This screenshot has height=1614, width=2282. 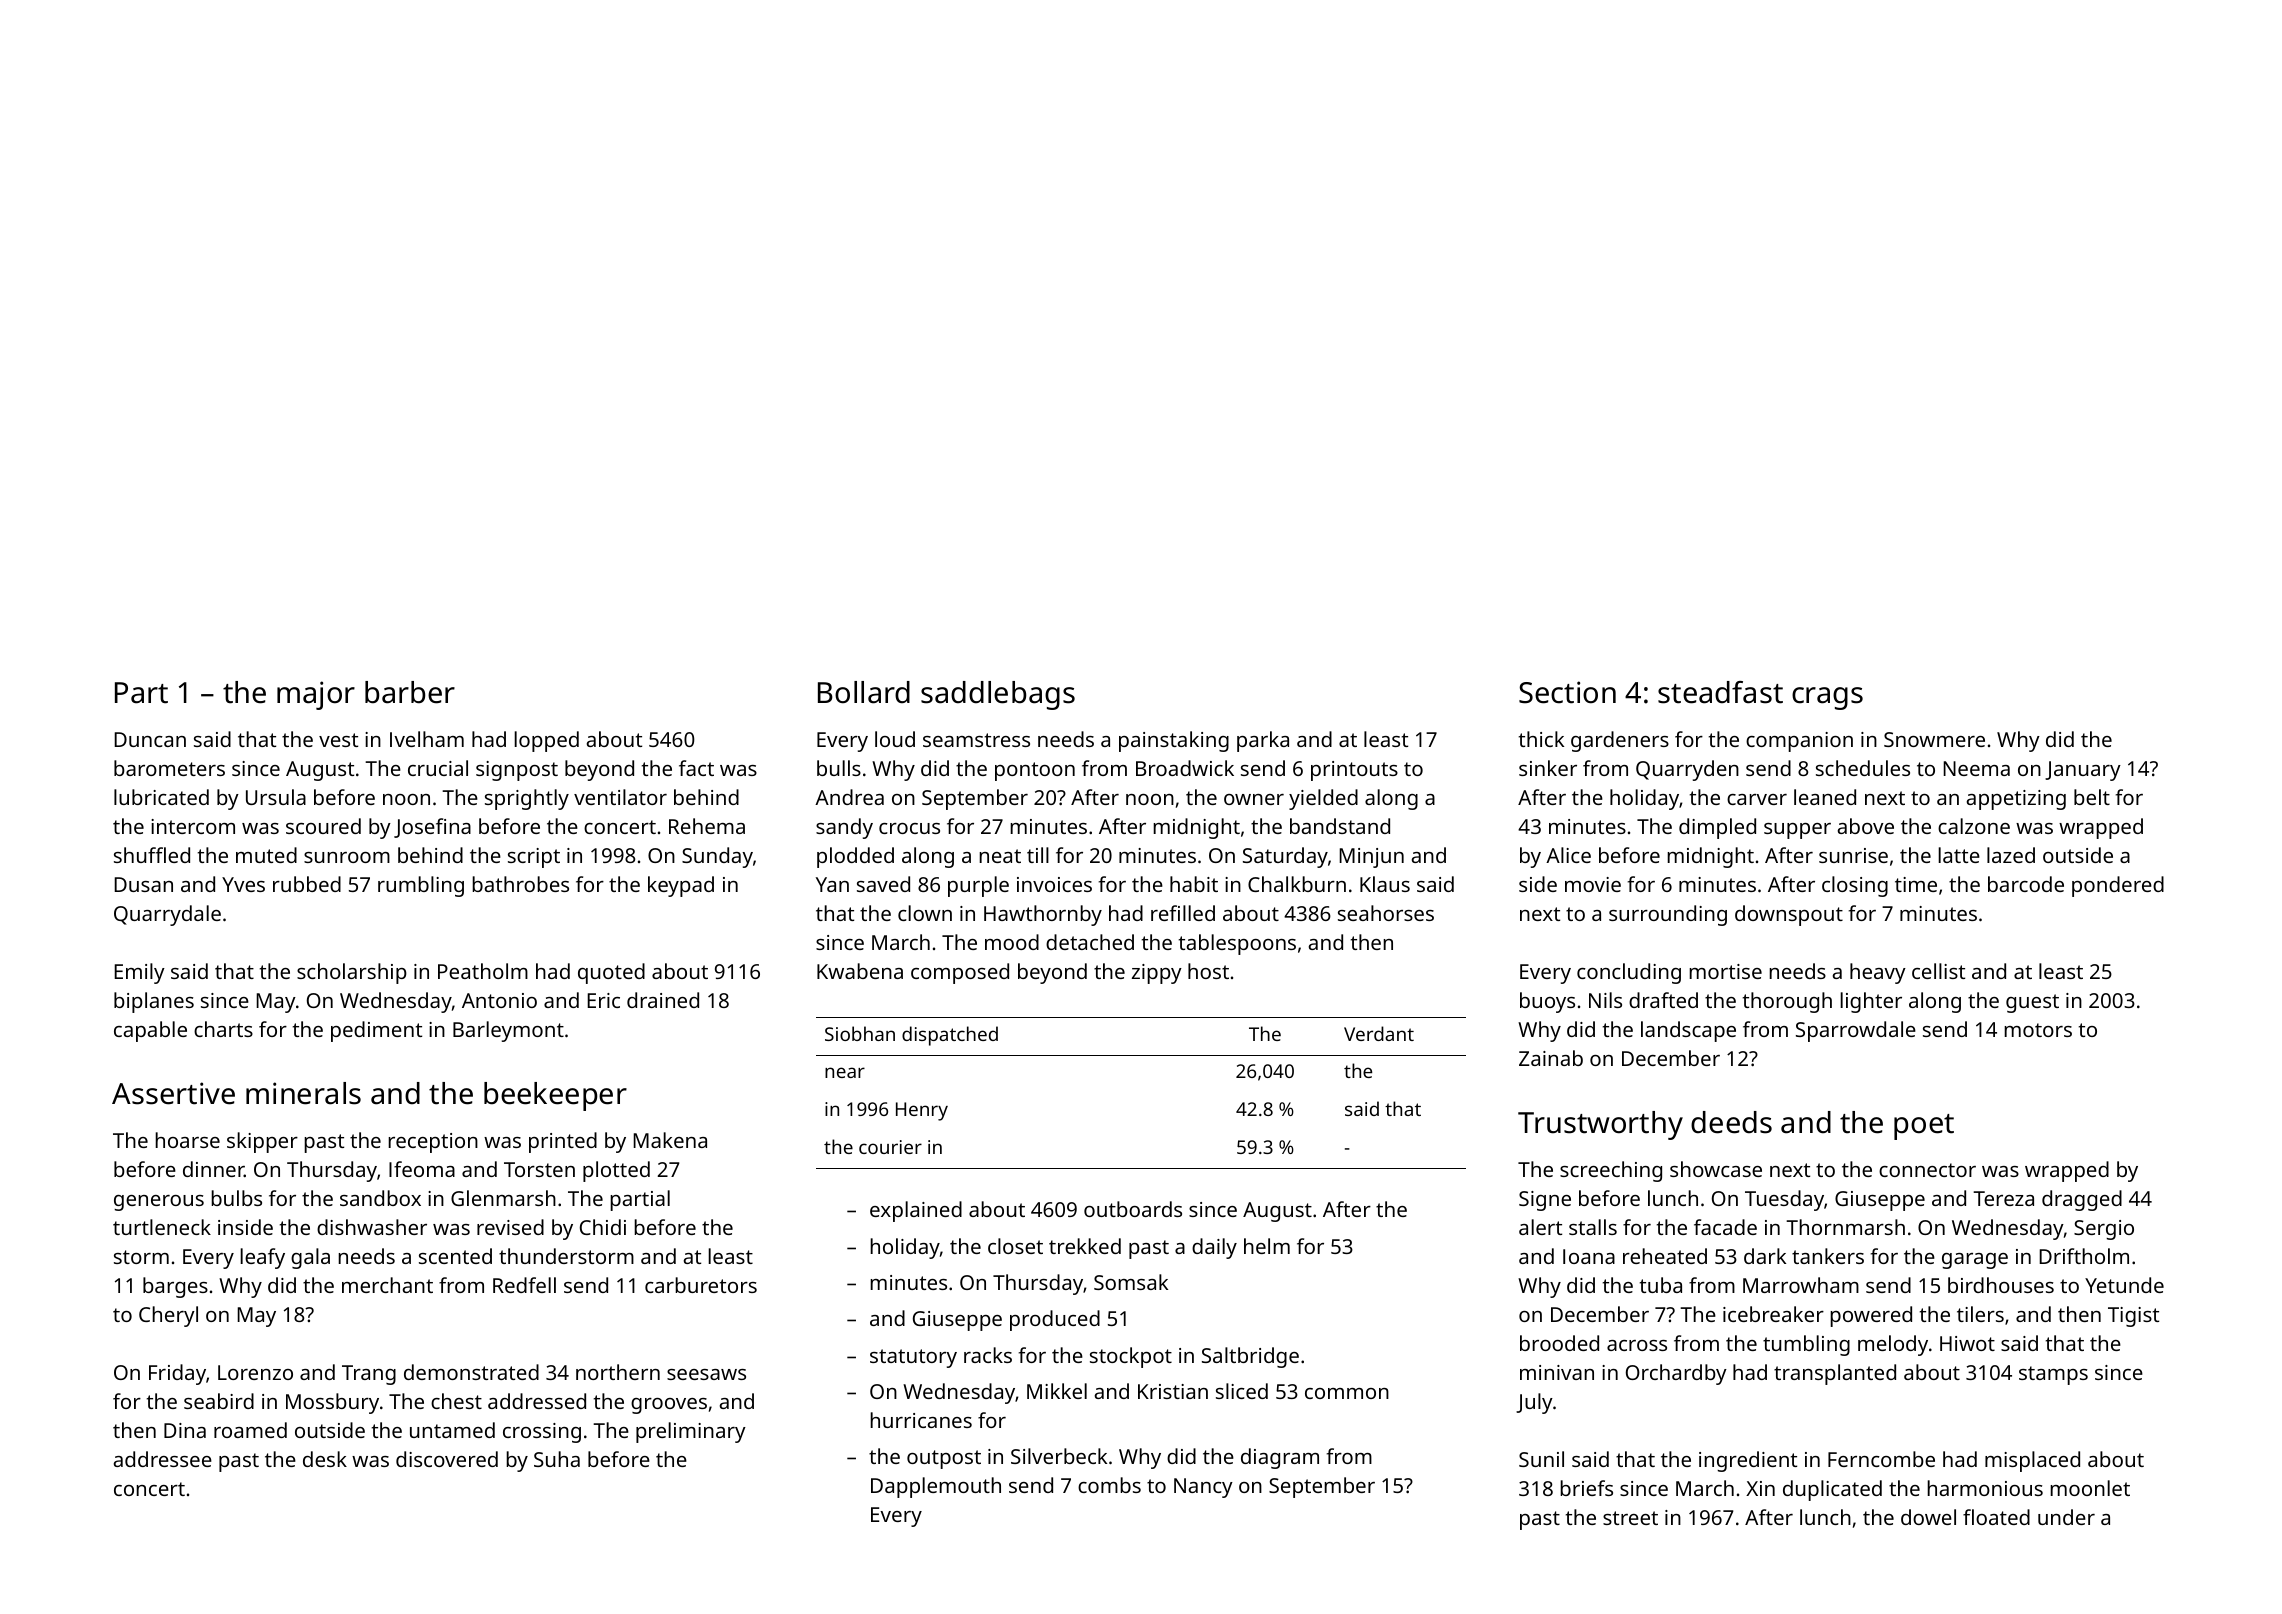 What do you see at coordinates (976, 740) in the screenshot?
I see `seamstress` at bounding box center [976, 740].
